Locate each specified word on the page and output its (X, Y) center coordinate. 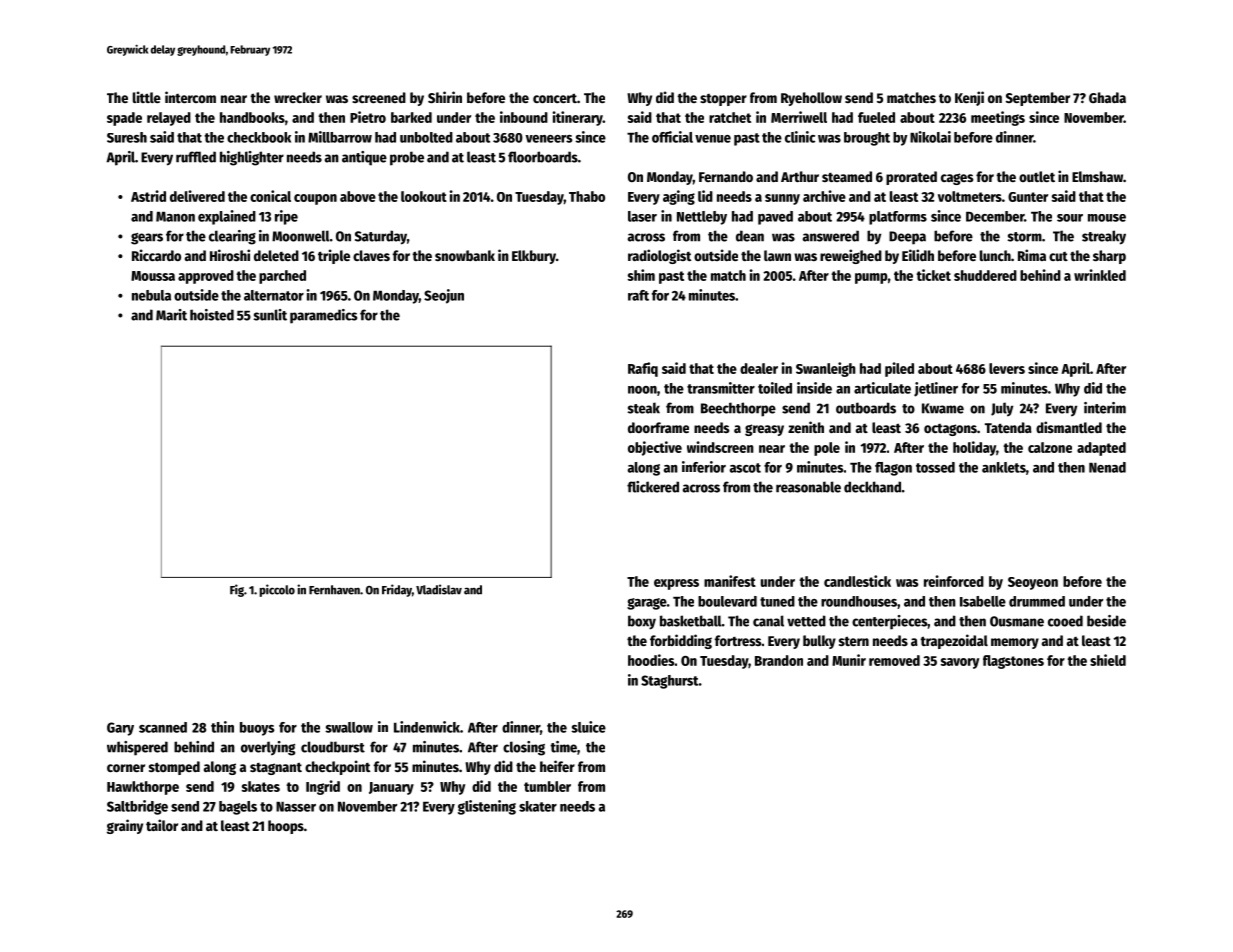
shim (641, 275)
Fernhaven (334, 590)
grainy (125, 826)
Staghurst (670, 682)
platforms (898, 218)
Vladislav (439, 589)
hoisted (212, 315)
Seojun (444, 296)
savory (960, 663)
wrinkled (1100, 275)
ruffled (196, 157)
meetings (998, 118)
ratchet (730, 117)
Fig (237, 590)
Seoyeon (1033, 583)
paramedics (323, 316)
